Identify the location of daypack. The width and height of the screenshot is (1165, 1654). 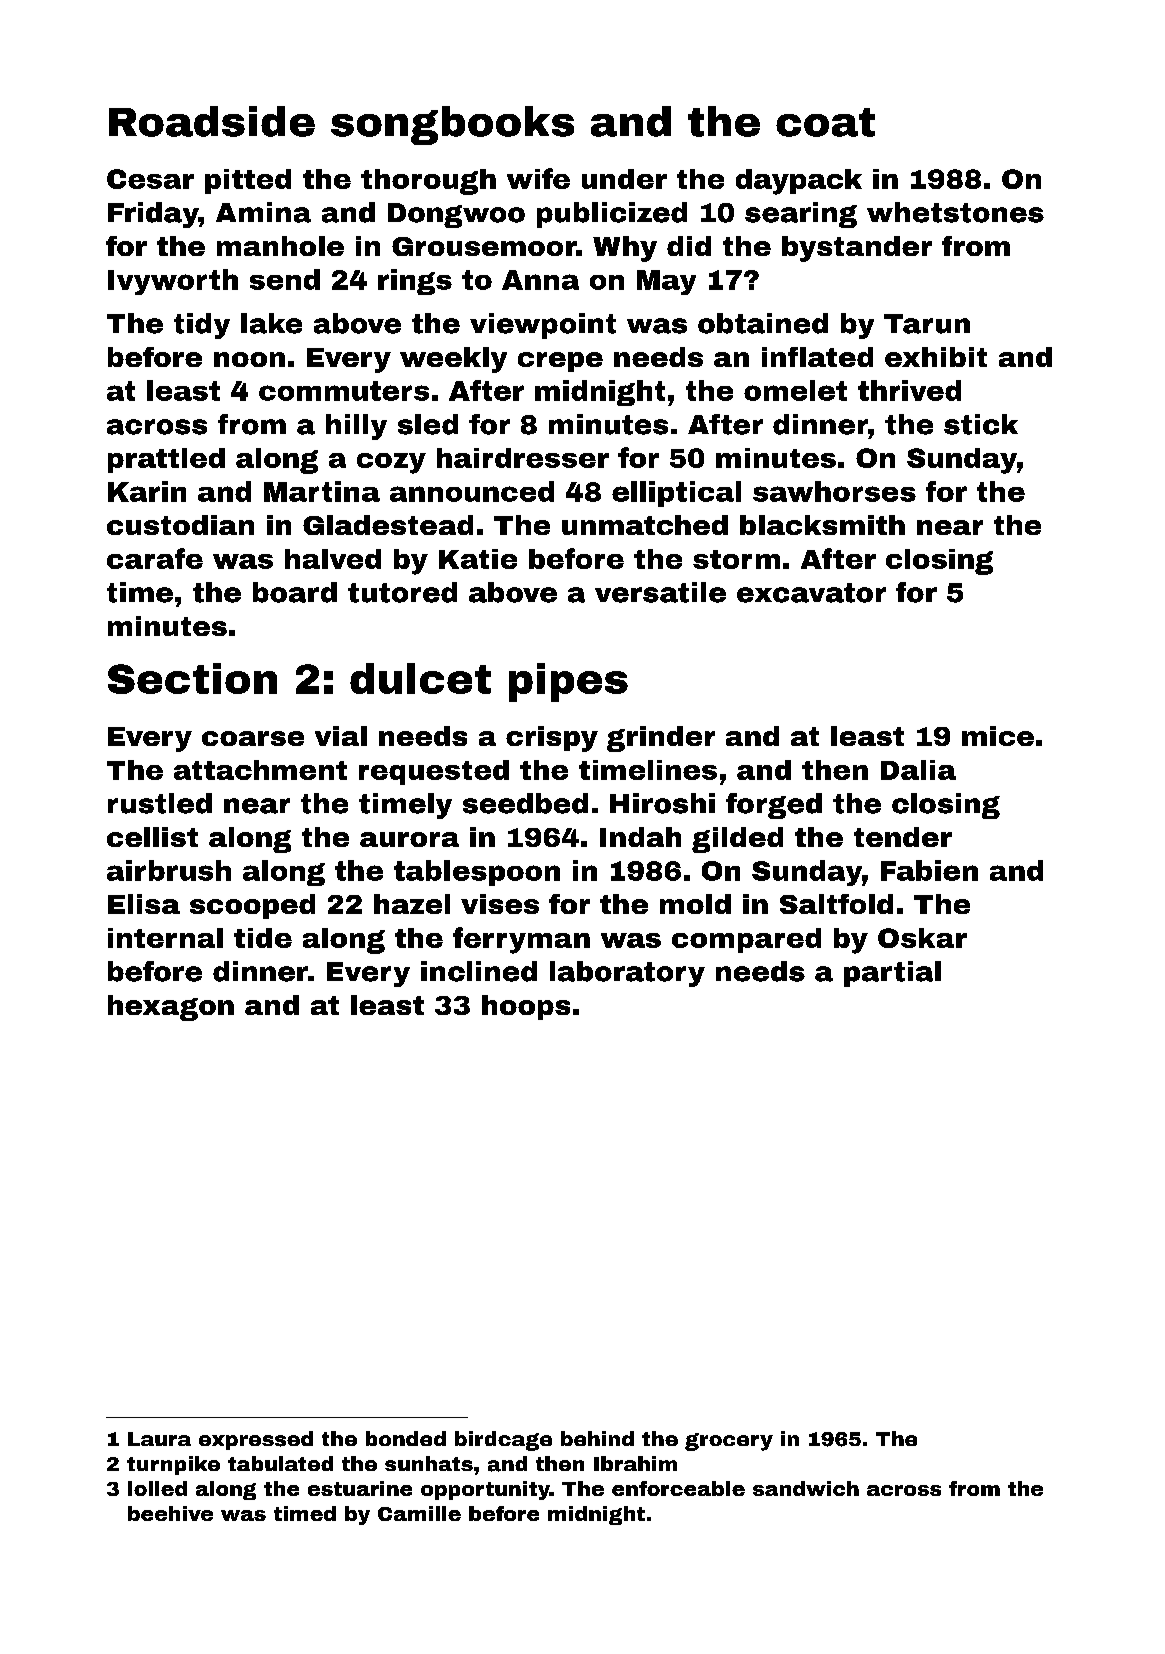
(799, 182).
